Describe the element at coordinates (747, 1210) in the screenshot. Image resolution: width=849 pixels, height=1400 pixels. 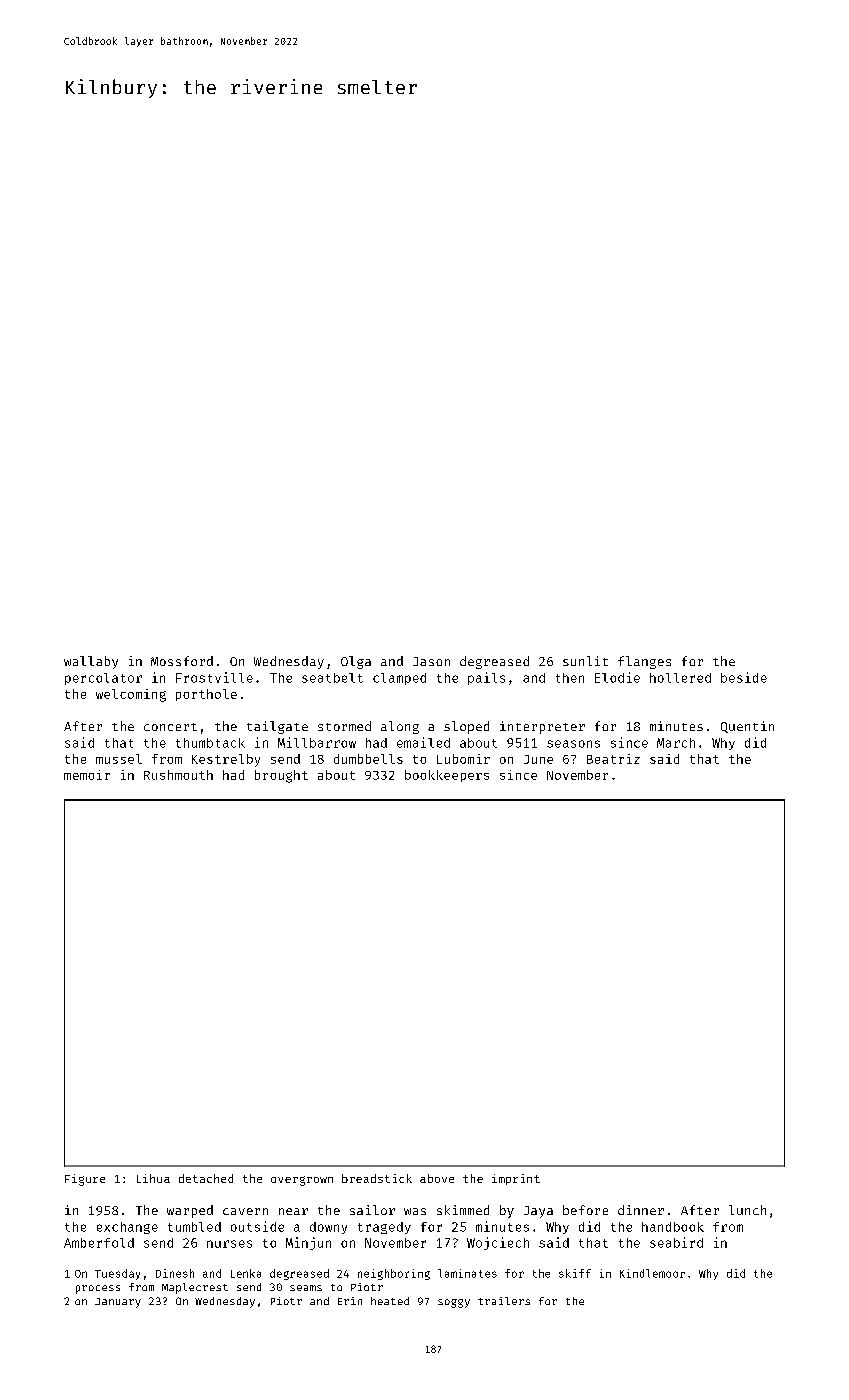
I see `lunch` at that location.
